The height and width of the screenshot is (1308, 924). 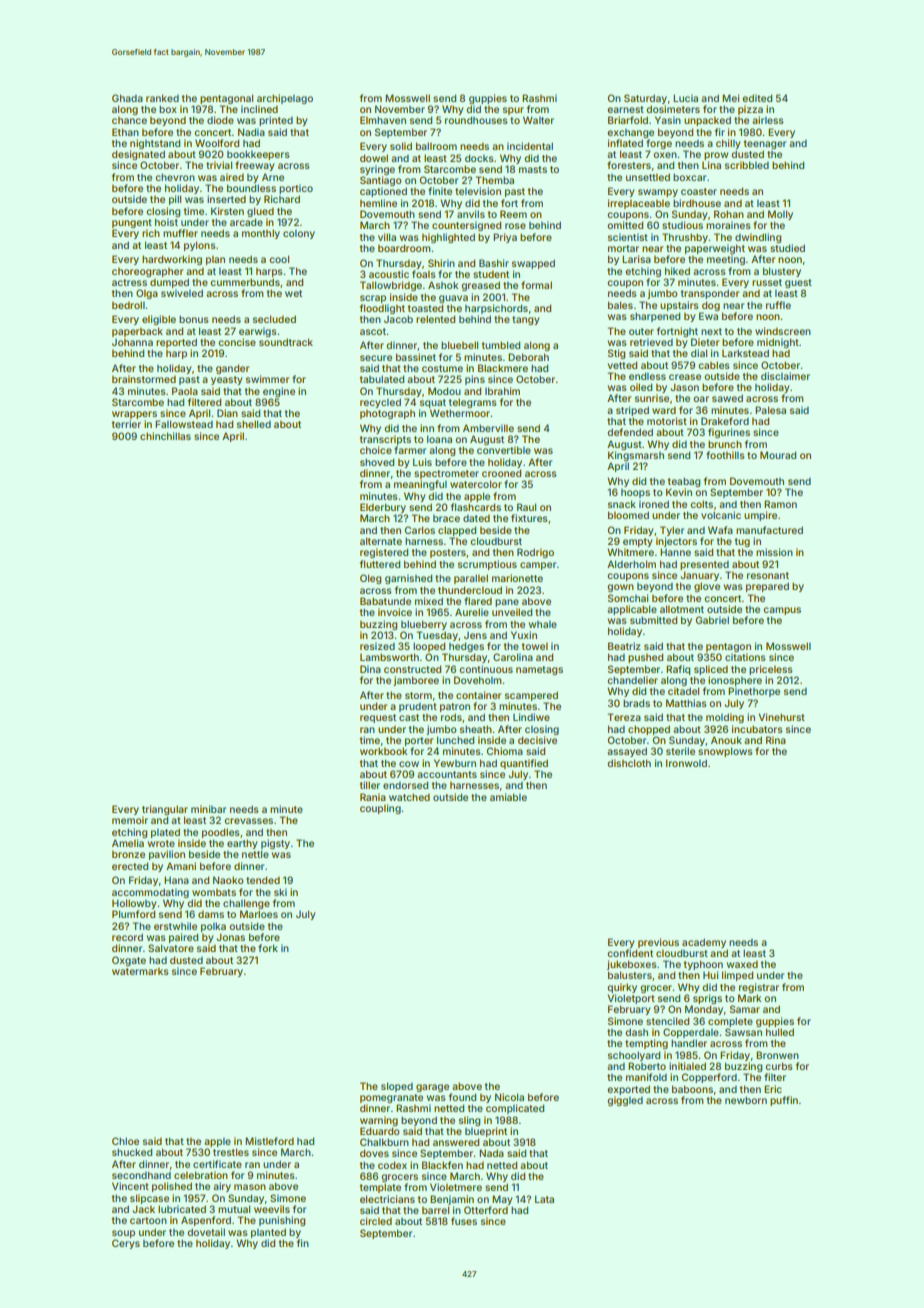 I want to click on Chloe, so click(x=125, y=1141).
